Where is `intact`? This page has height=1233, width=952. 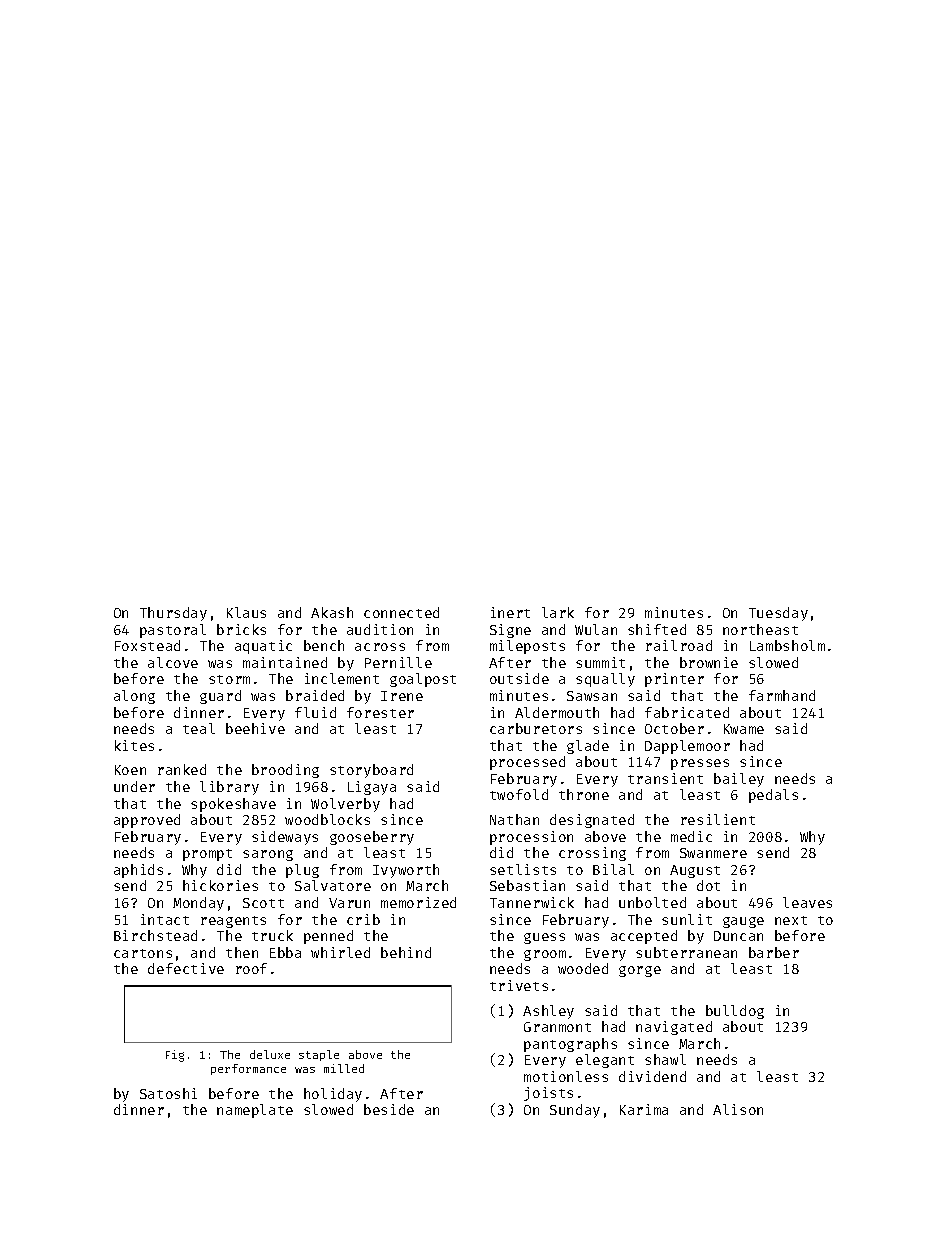 intact is located at coordinates (165, 919).
